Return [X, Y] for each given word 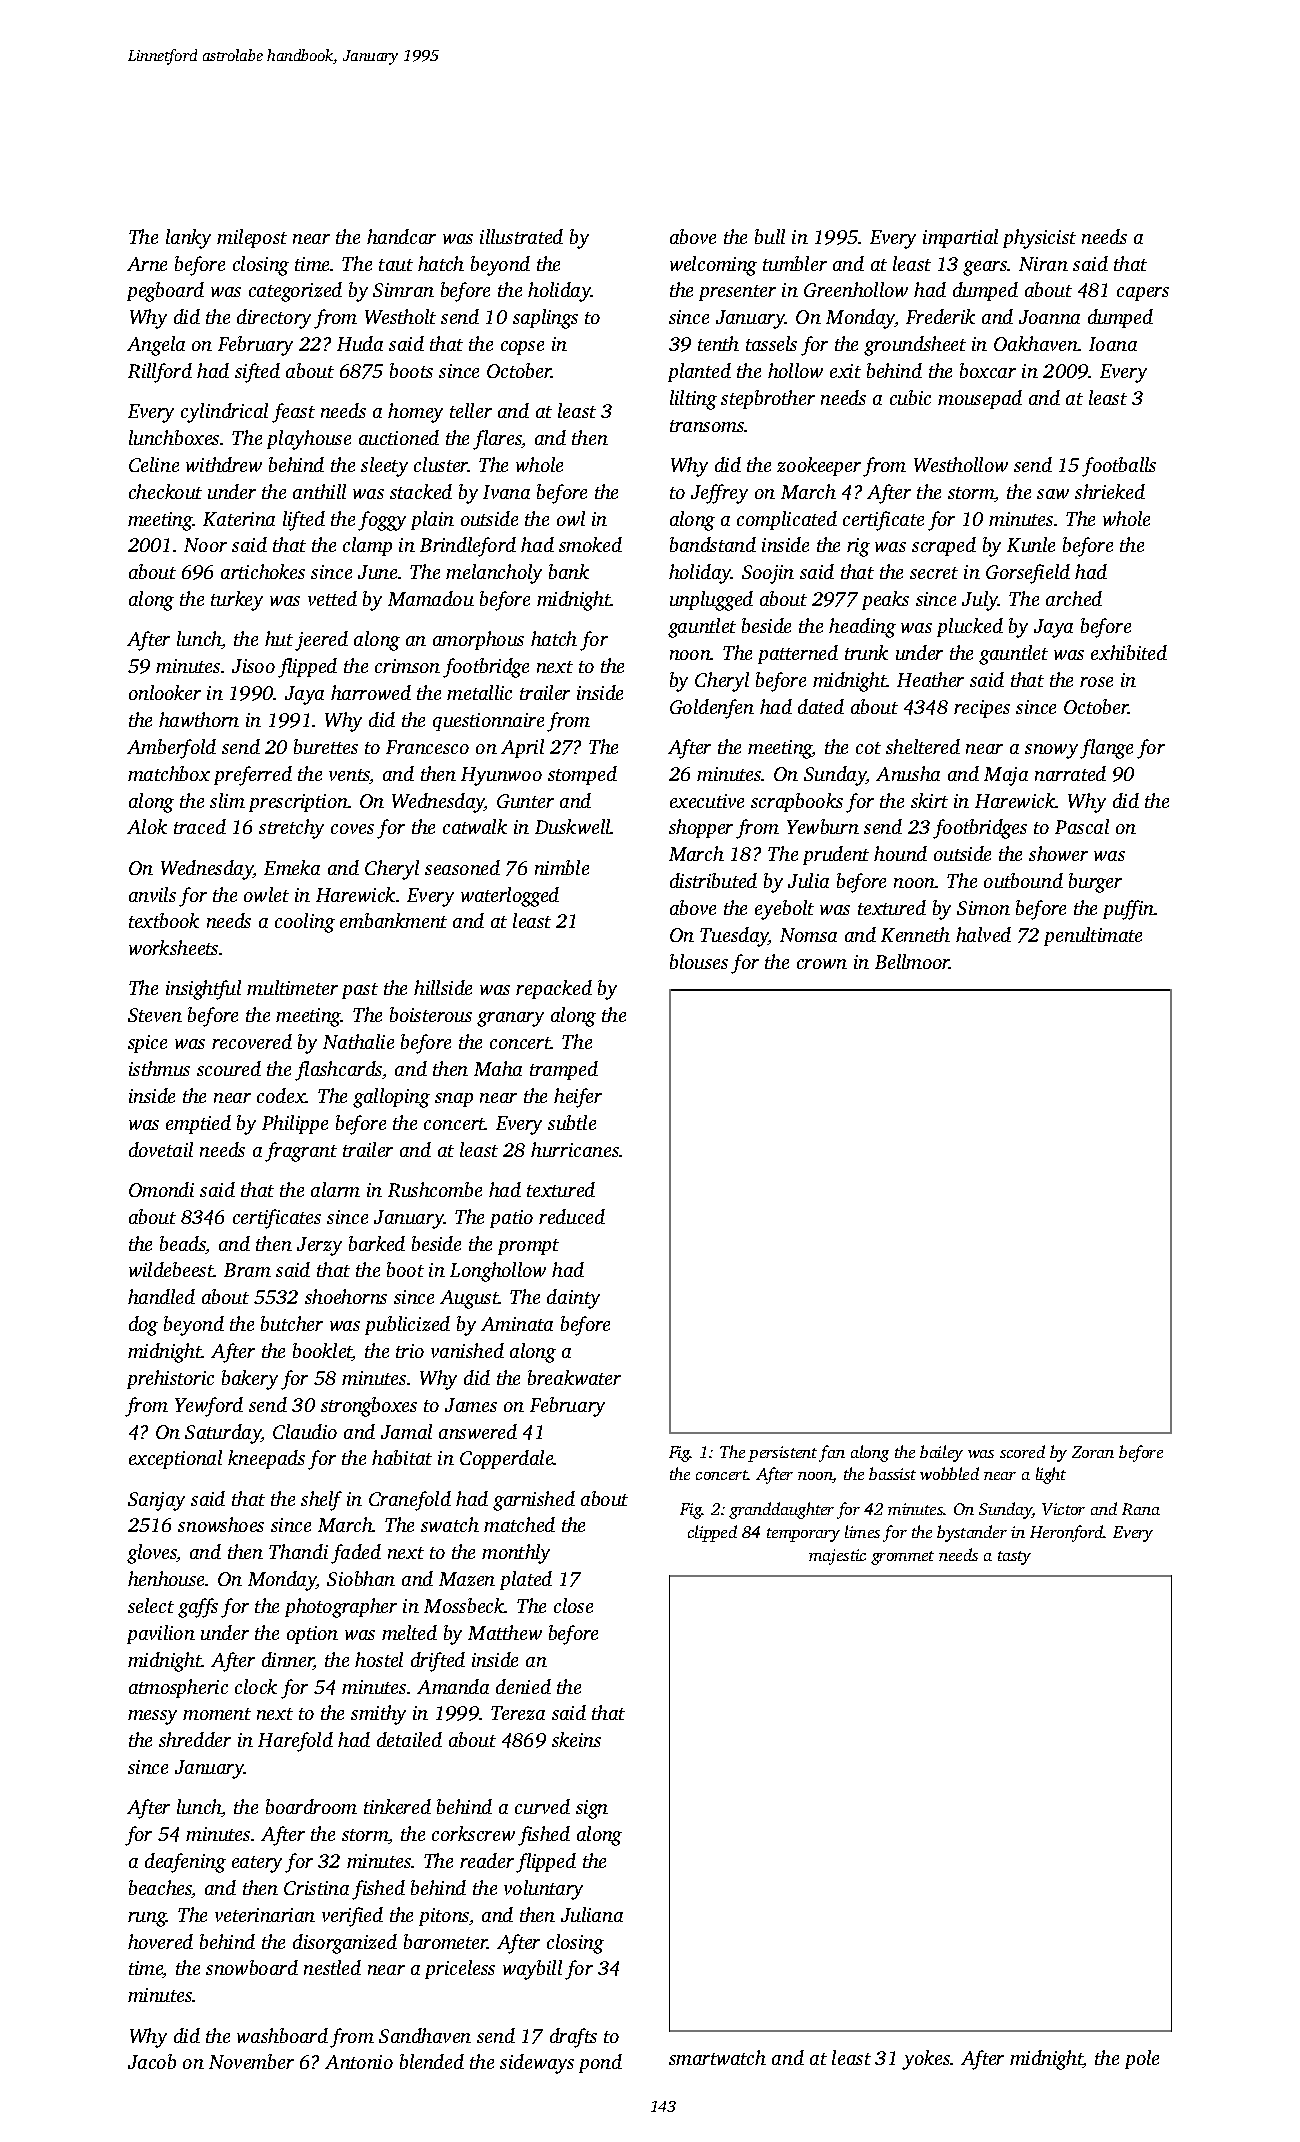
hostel [379, 1659]
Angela [156, 346]
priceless [460, 1969]
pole [1142, 2059]
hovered [160, 1941]
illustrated [521, 236]
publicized [407, 1325]
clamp [367, 546]
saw [1053, 494]
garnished [534, 1501]
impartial [960, 238]
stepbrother [768, 399]
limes [862, 1531]
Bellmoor [912, 961]
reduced [572, 1216]
